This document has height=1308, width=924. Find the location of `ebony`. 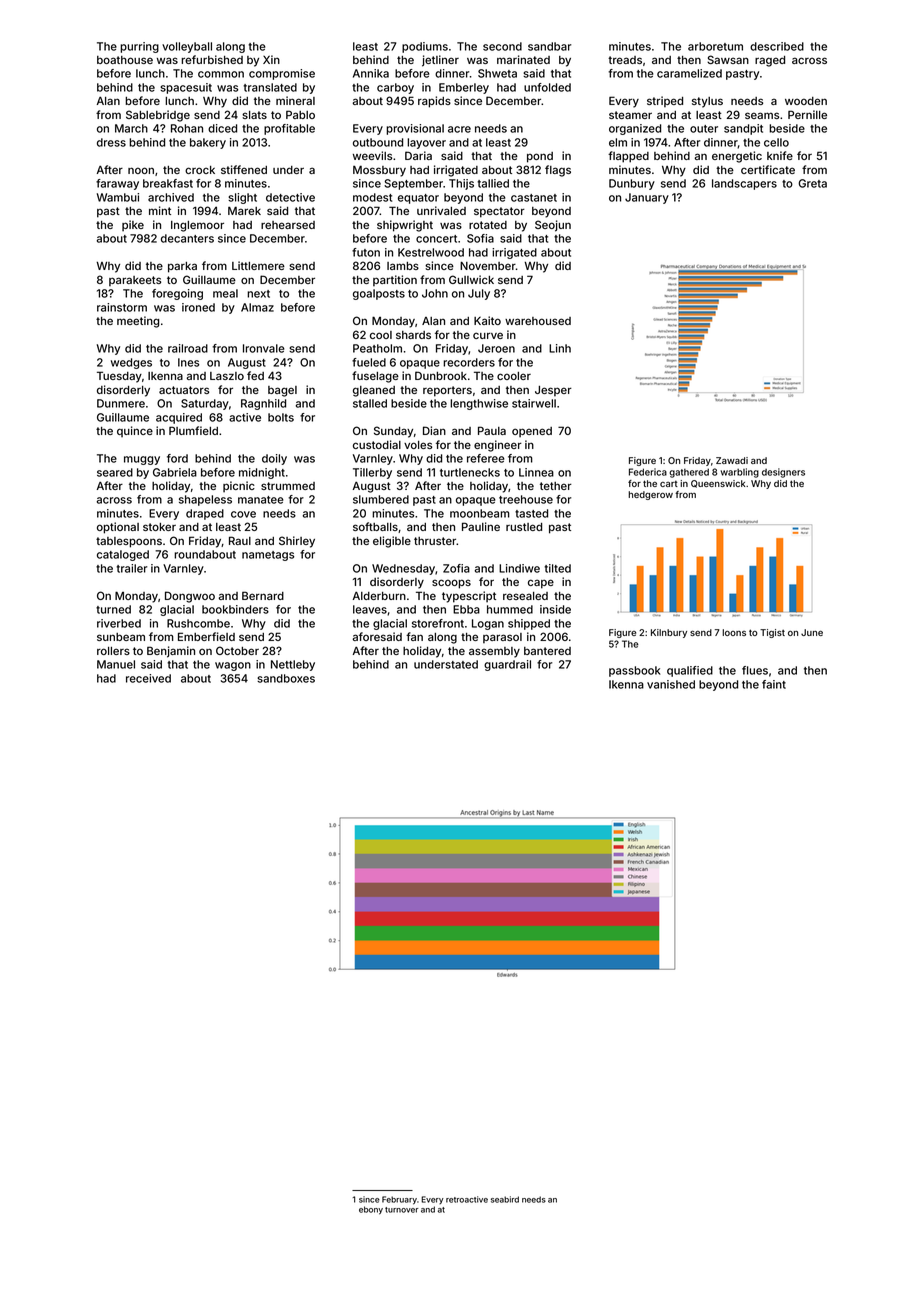

ebony is located at coordinates (371, 1210).
